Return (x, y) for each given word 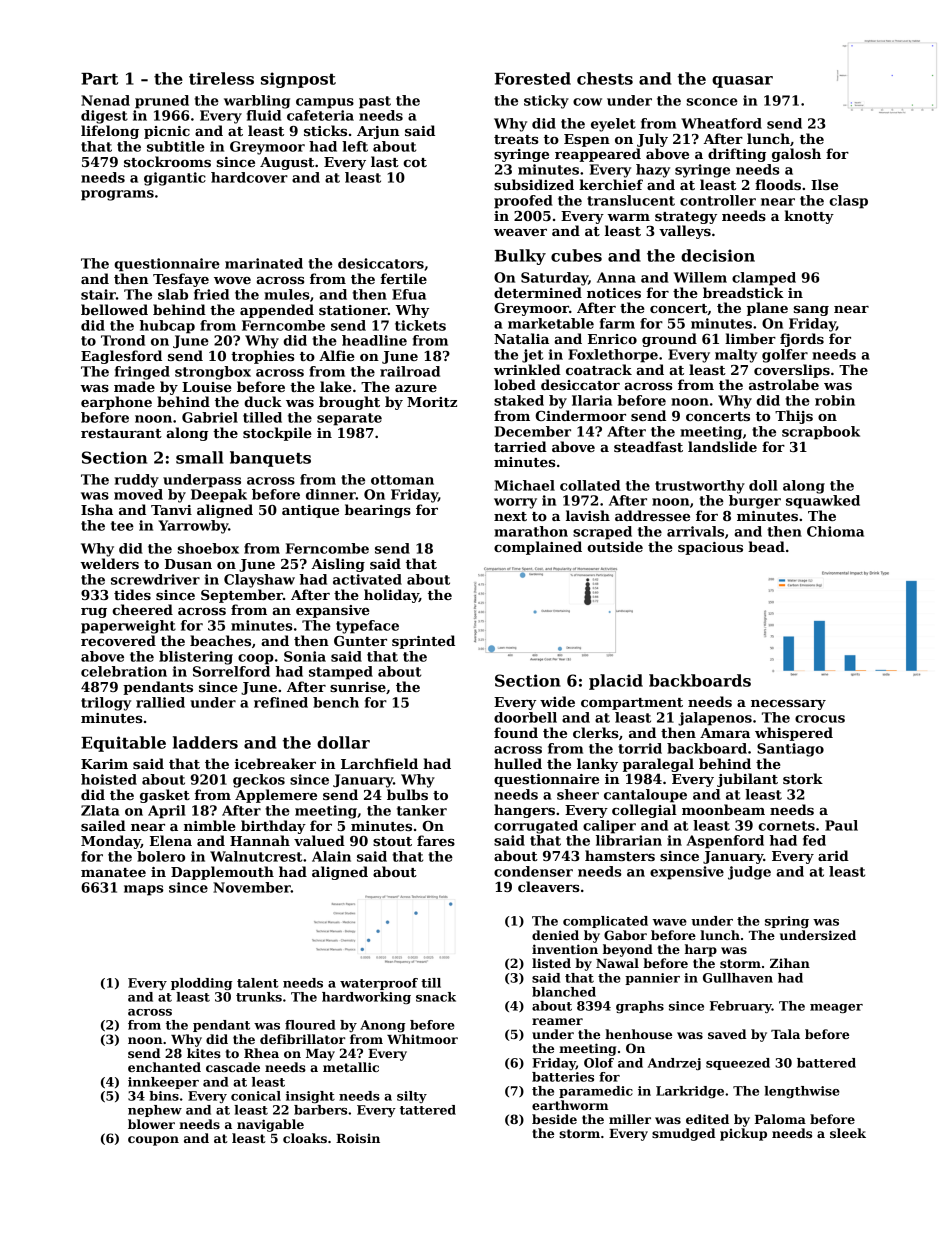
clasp (848, 202)
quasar (742, 82)
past (375, 102)
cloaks (305, 1138)
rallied (160, 702)
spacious (710, 548)
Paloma (780, 1119)
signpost (298, 80)
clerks (595, 732)
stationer (353, 310)
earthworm (570, 1105)
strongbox (213, 373)
